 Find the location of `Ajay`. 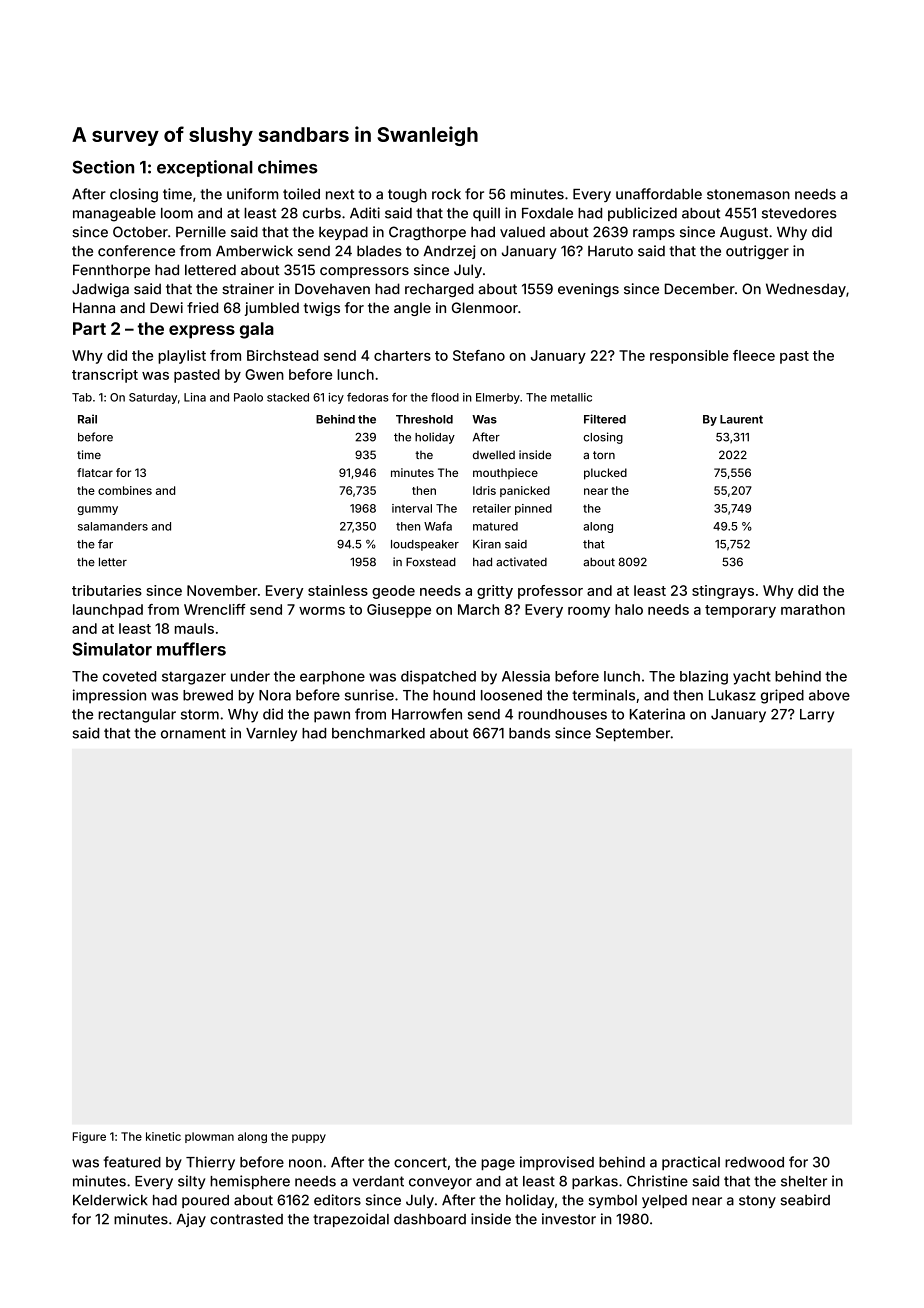

Ajay is located at coordinates (191, 1220).
